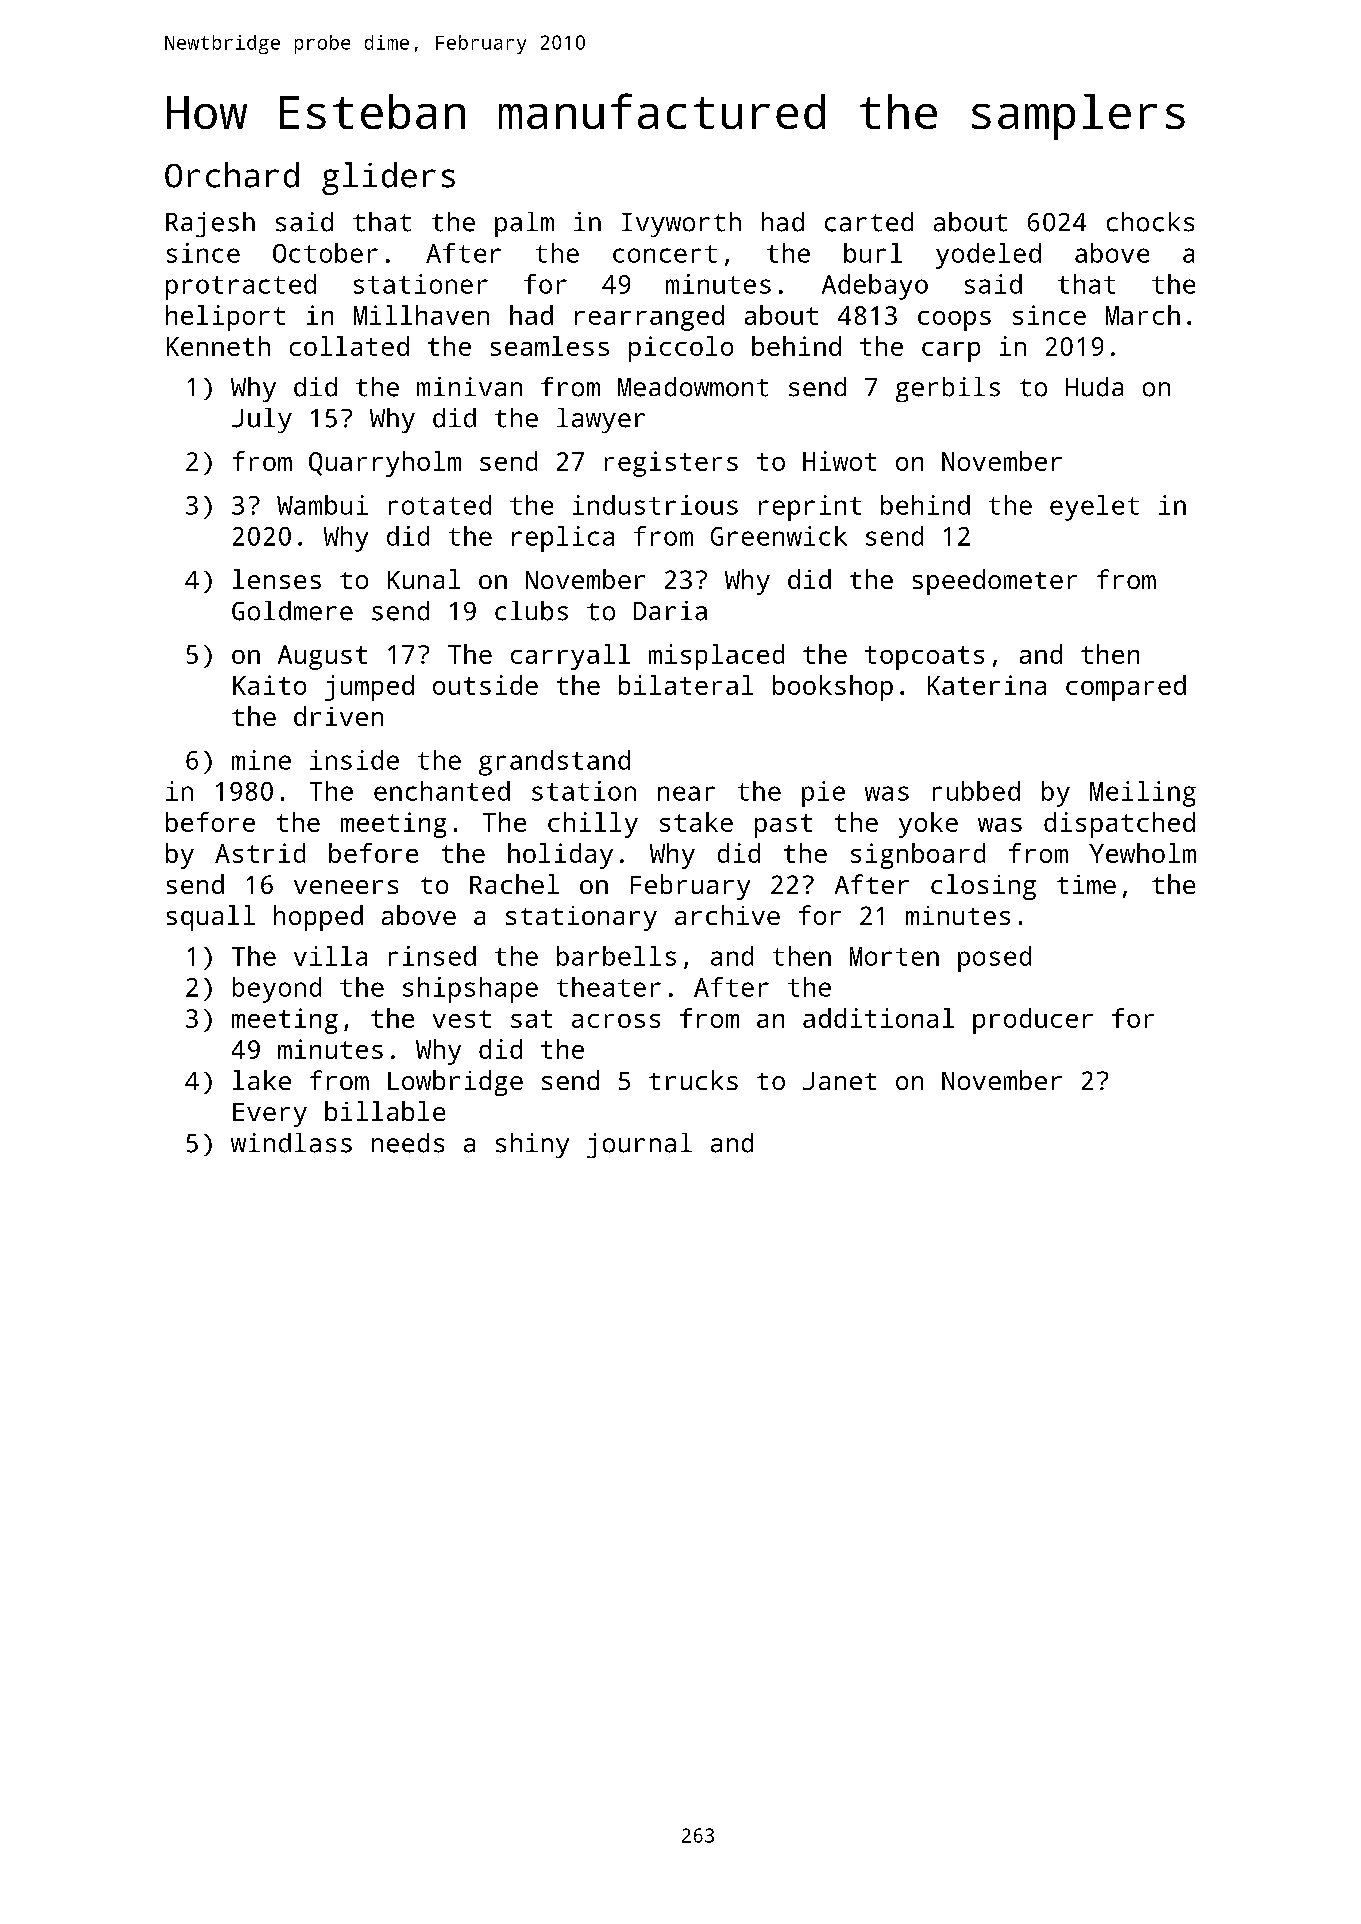  Describe the element at coordinates (681, 224) in the screenshot. I see `Ivyworth` at that location.
